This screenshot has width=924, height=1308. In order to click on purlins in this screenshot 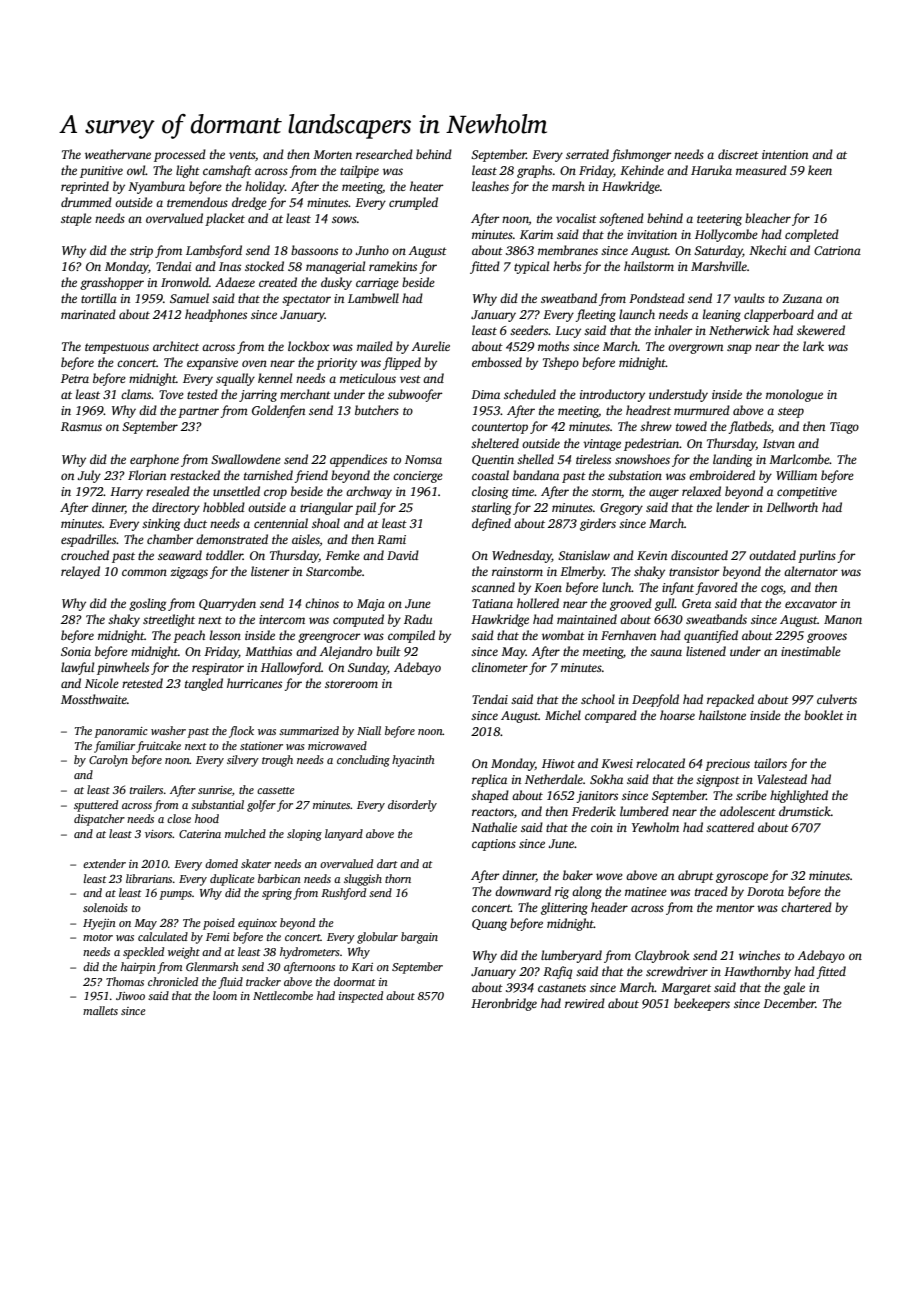, I will do `click(817, 556)`.
